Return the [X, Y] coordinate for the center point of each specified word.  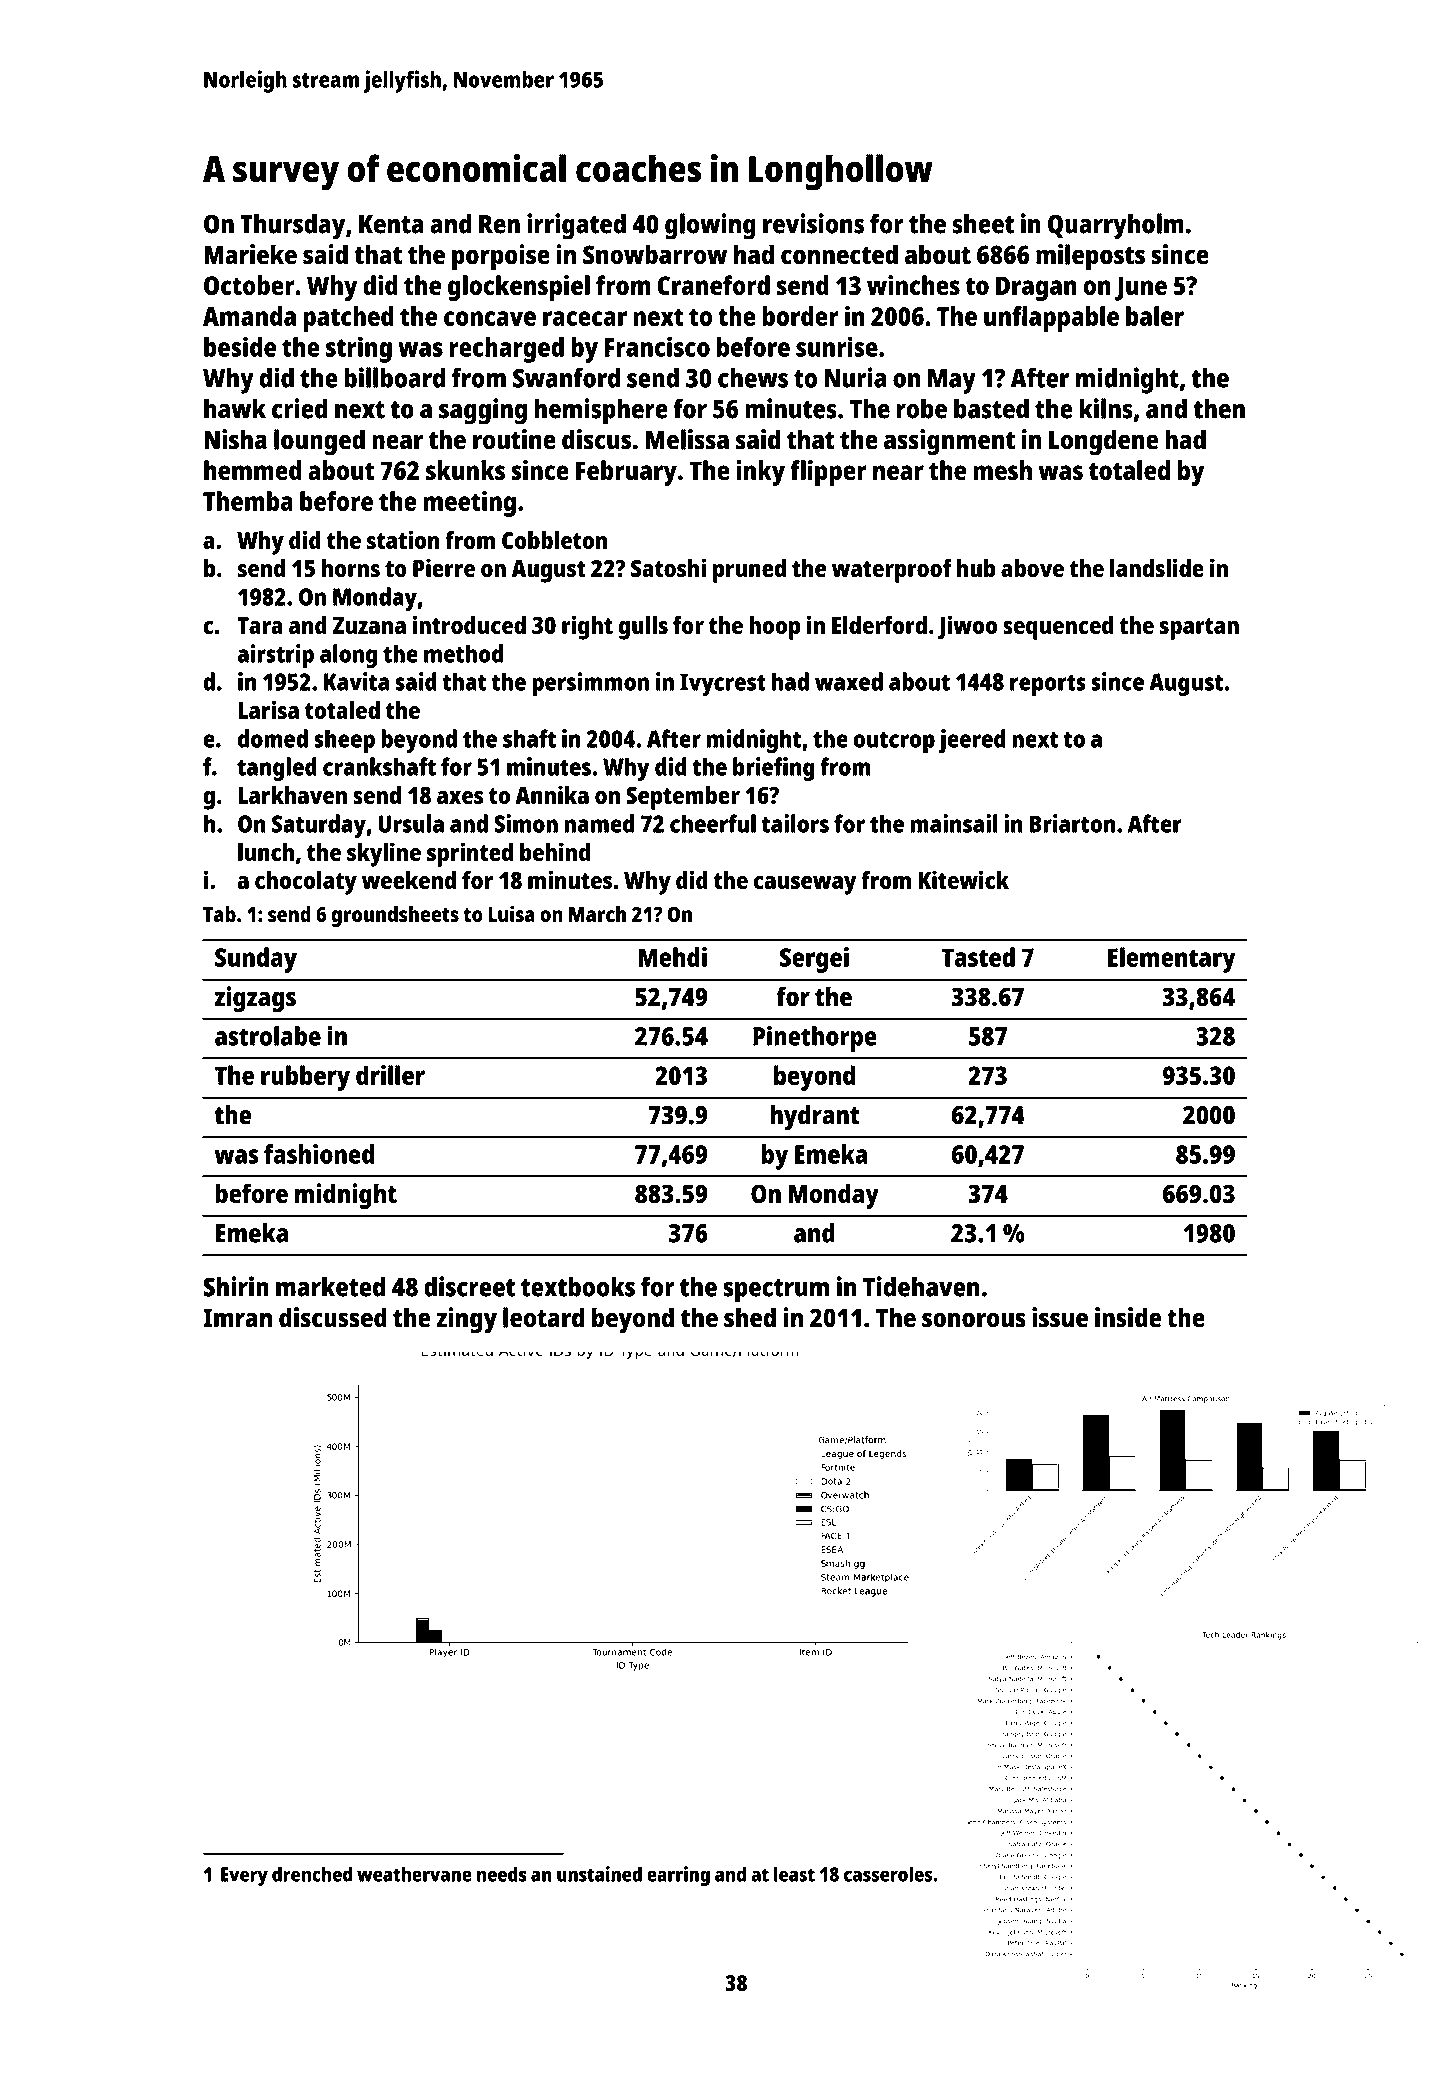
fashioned [319, 1154]
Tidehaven [921, 1286]
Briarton [1072, 823]
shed [750, 1317]
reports [1048, 685]
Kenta [391, 224]
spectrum [776, 1291]
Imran [237, 1318]
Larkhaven [292, 795]
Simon [526, 823]
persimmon [590, 684]
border [801, 316]
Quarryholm [1116, 226]
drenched [312, 1874]
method [463, 653]
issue [1060, 1317]
